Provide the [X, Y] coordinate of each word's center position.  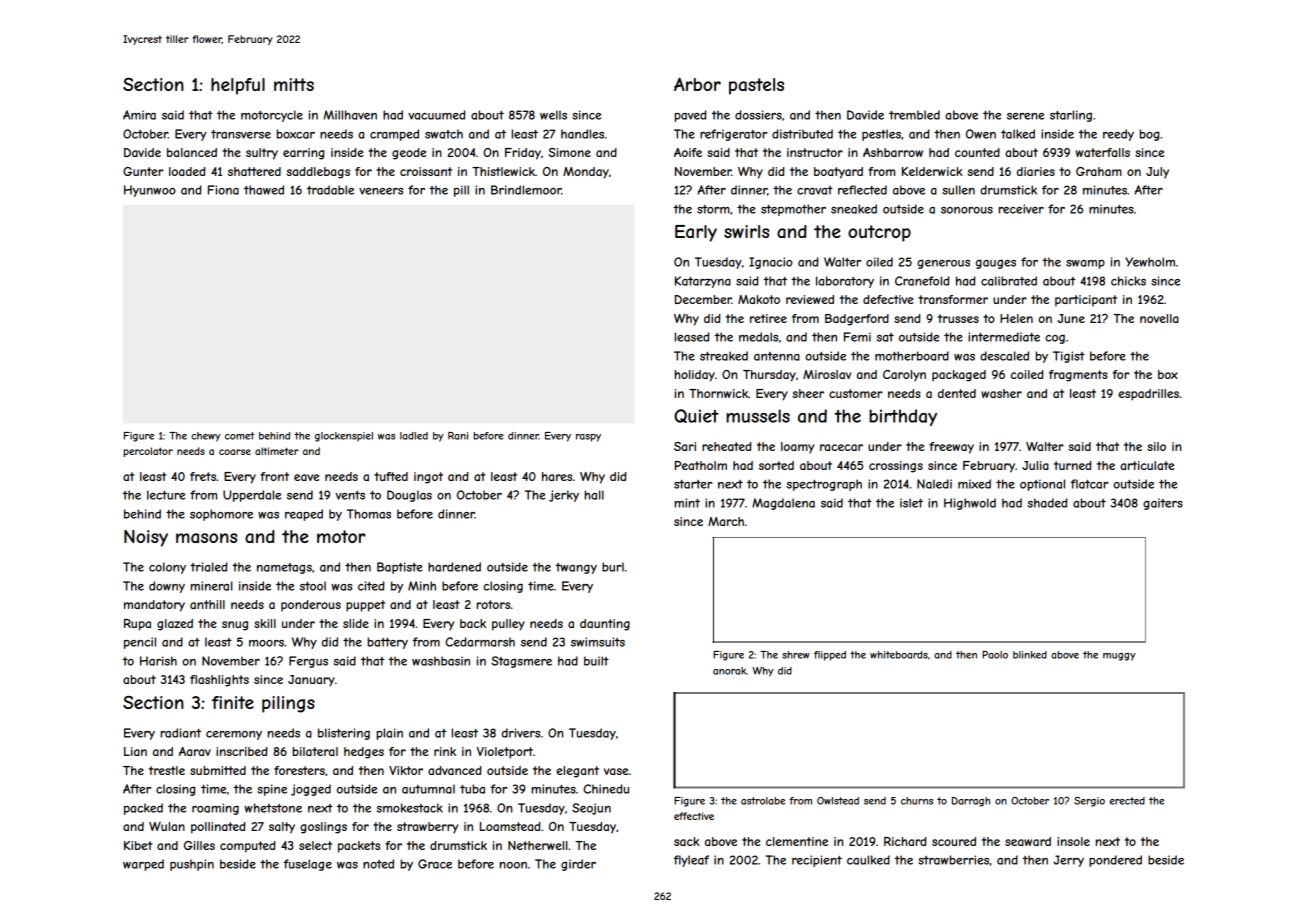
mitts [294, 84]
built [596, 661]
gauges [996, 264]
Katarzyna [703, 282]
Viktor [406, 770]
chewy [206, 437]
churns [917, 801]
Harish [158, 661]
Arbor [697, 84]
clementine [797, 841]
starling [1071, 116]
